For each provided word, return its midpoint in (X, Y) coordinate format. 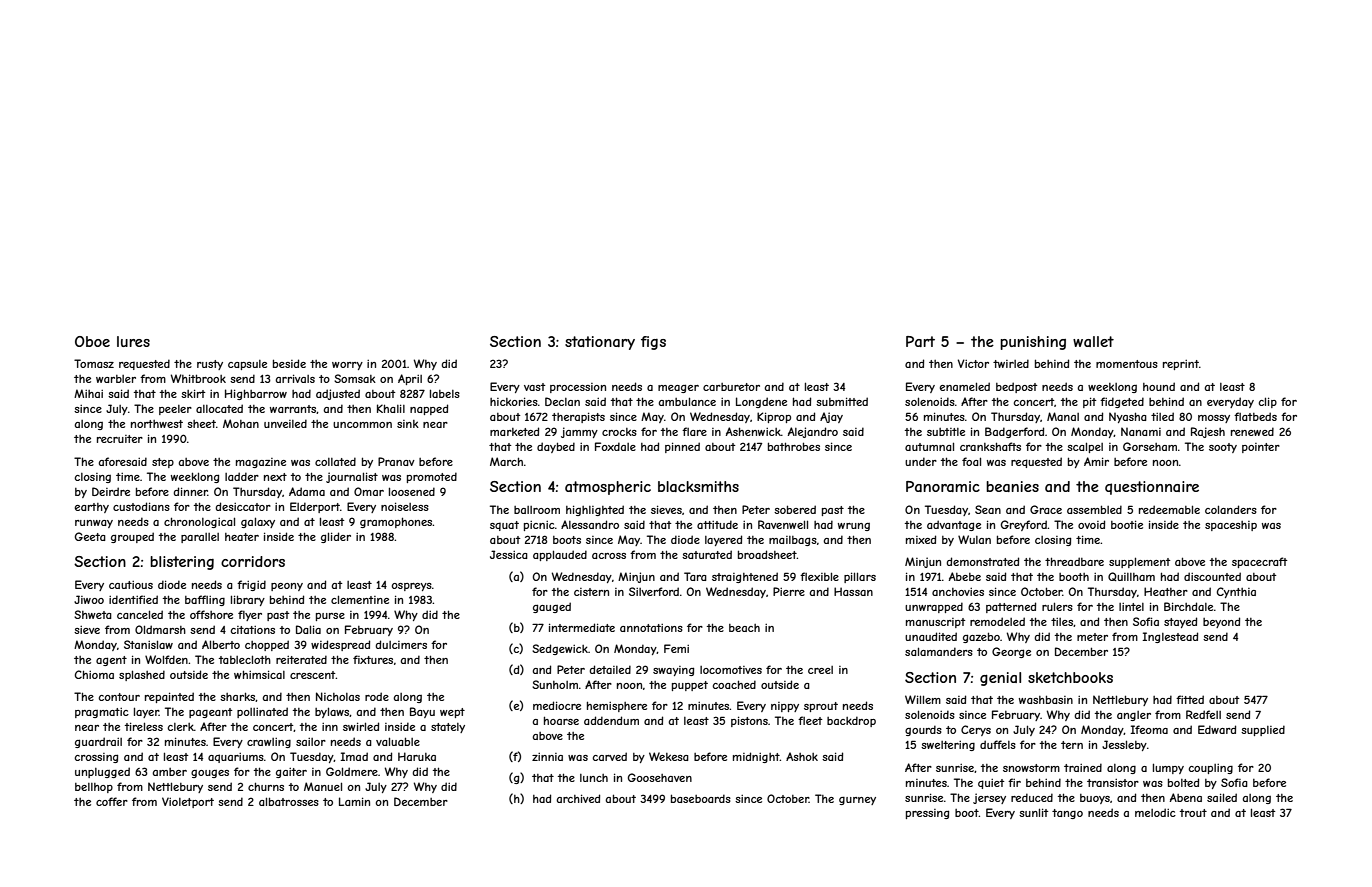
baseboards (701, 798)
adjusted (338, 394)
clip (1267, 402)
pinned (682, 447)
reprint (1181, 365)
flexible (819, 576)
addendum (611, 720)
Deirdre (111, 491)
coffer (112, 801)
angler (1134, 716)
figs (653, 343)
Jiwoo (89, 599)
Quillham (1131, 576)
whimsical (259, 674)
